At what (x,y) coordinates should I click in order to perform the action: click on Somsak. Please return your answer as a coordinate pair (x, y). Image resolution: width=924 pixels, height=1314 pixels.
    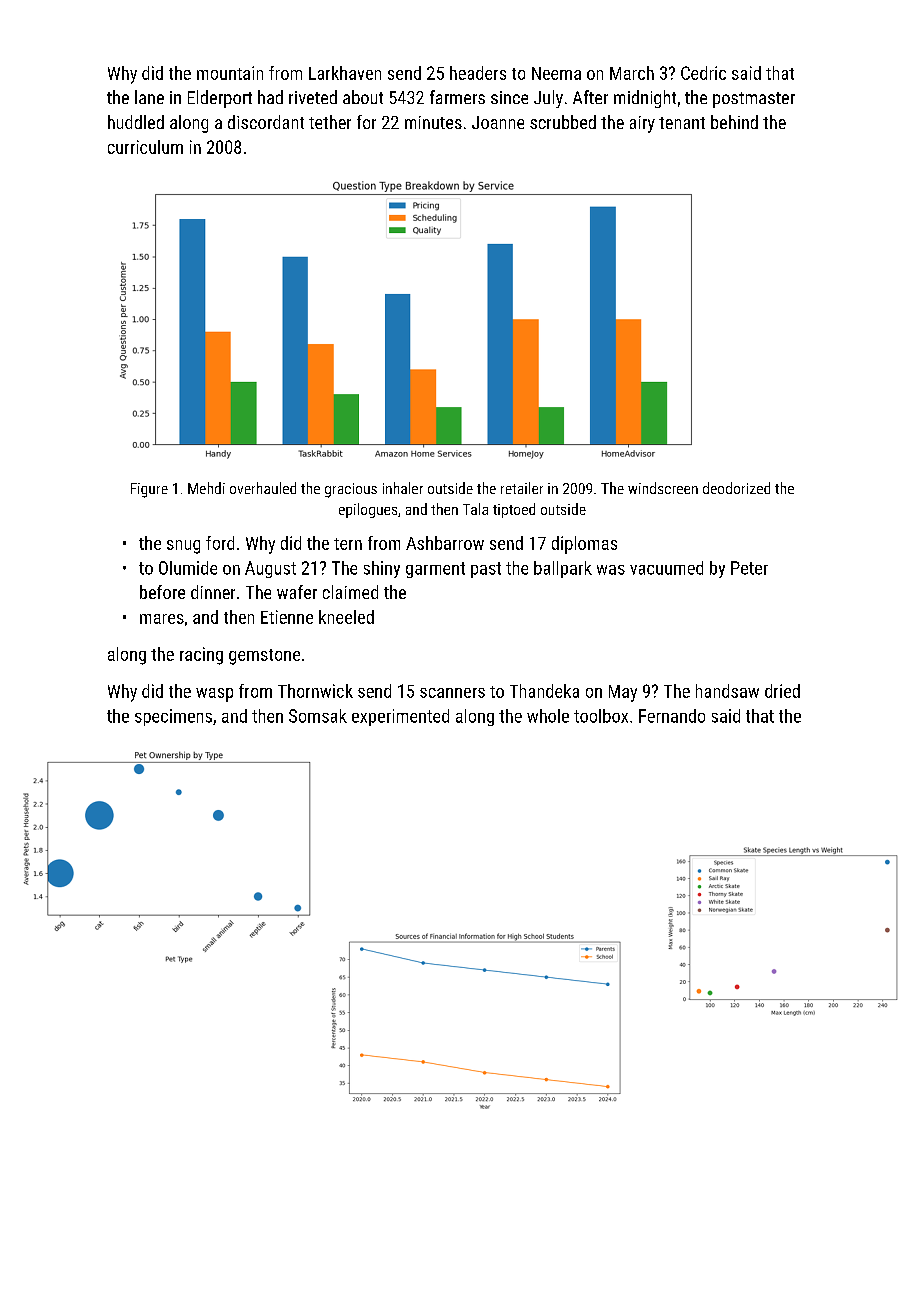
    Looking at the image, I should click on (318, 716).
